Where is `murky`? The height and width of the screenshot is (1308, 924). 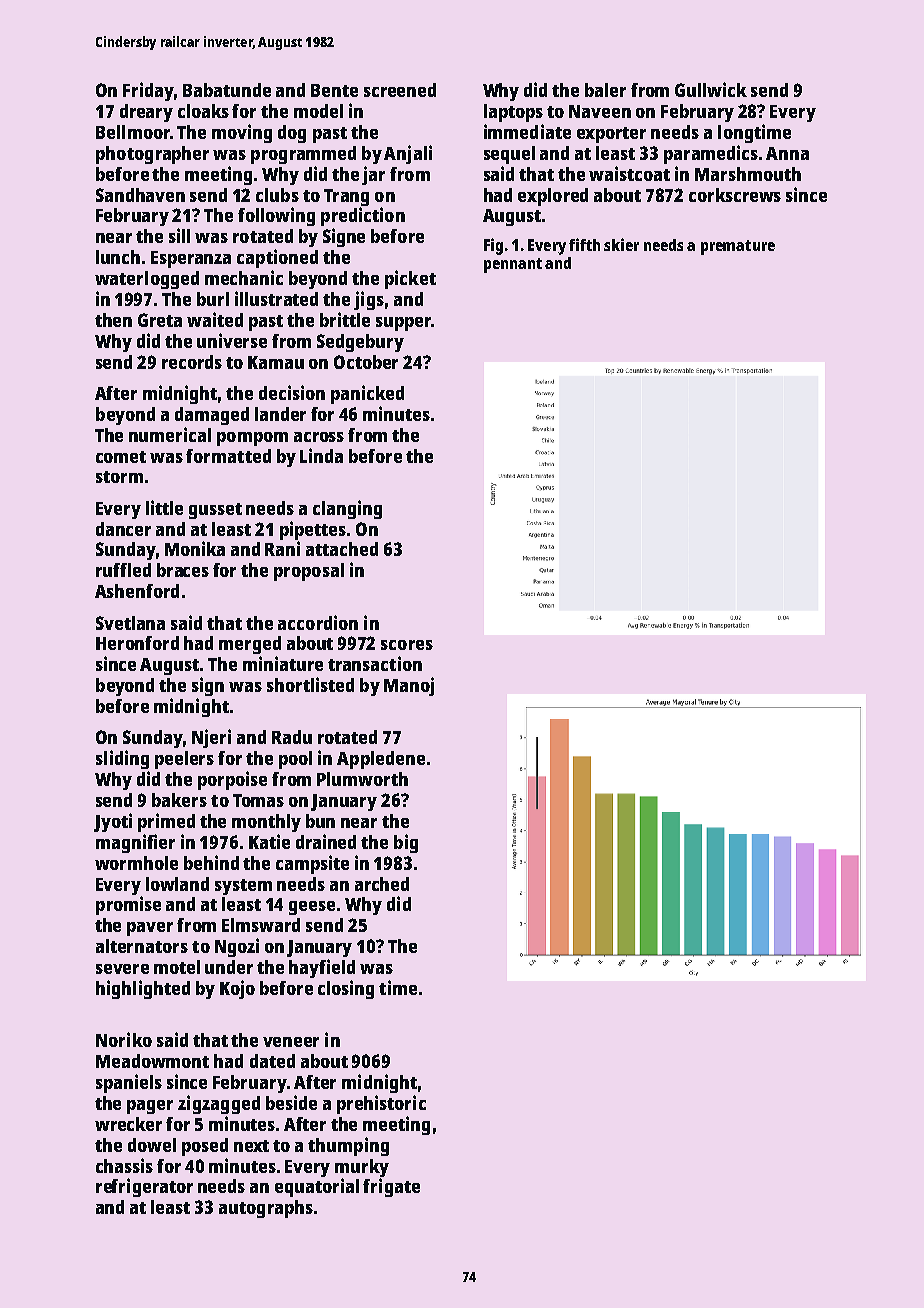 murky is located at coordinates (362, 1168).
